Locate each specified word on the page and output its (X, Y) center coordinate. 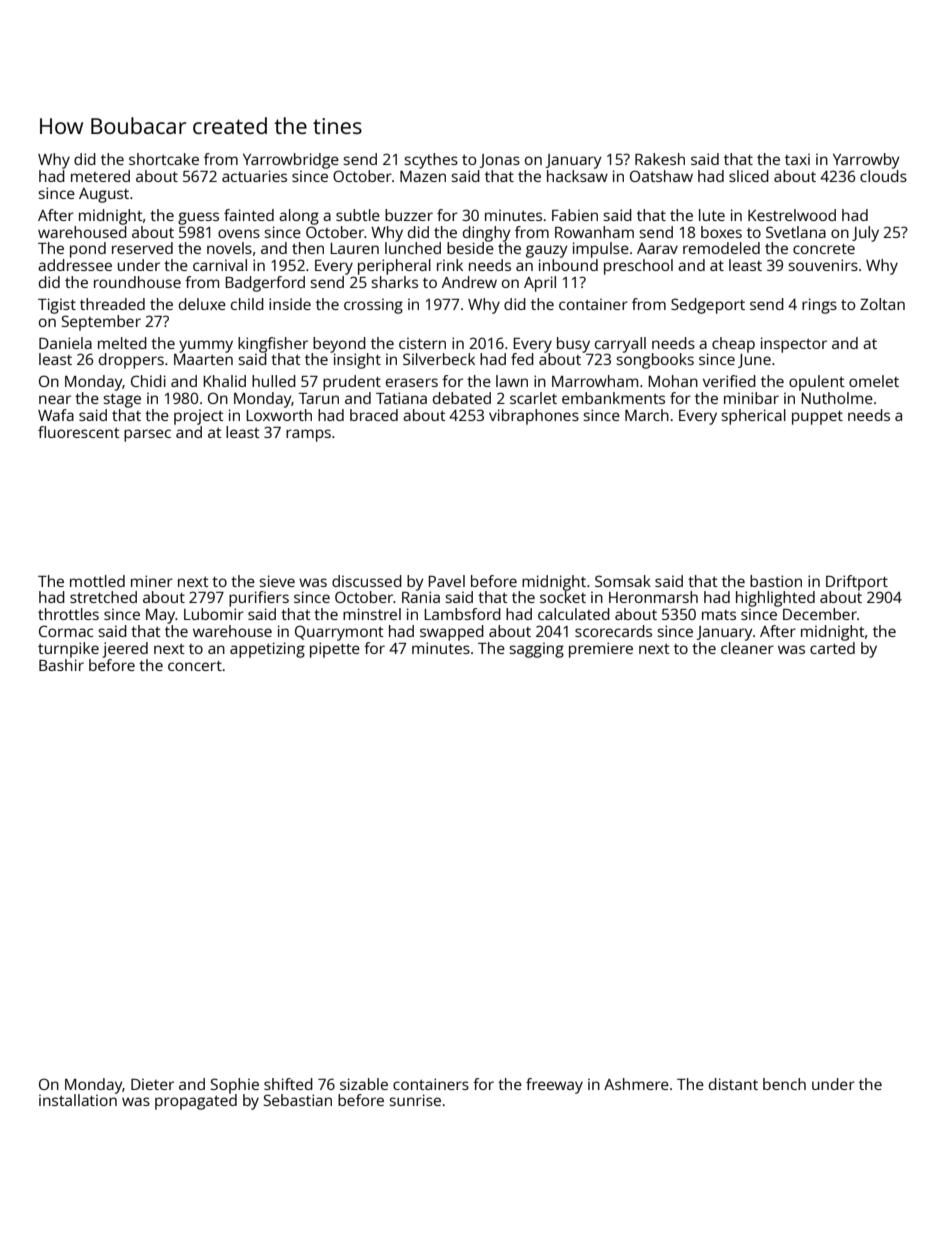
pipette (335, 650)
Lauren (354, 248)
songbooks (655, 361)
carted (832, 648)
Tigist (57, 306)
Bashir (61, 665)
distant (733, 1084)
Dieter (152, 1084)
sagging (536, 650)
